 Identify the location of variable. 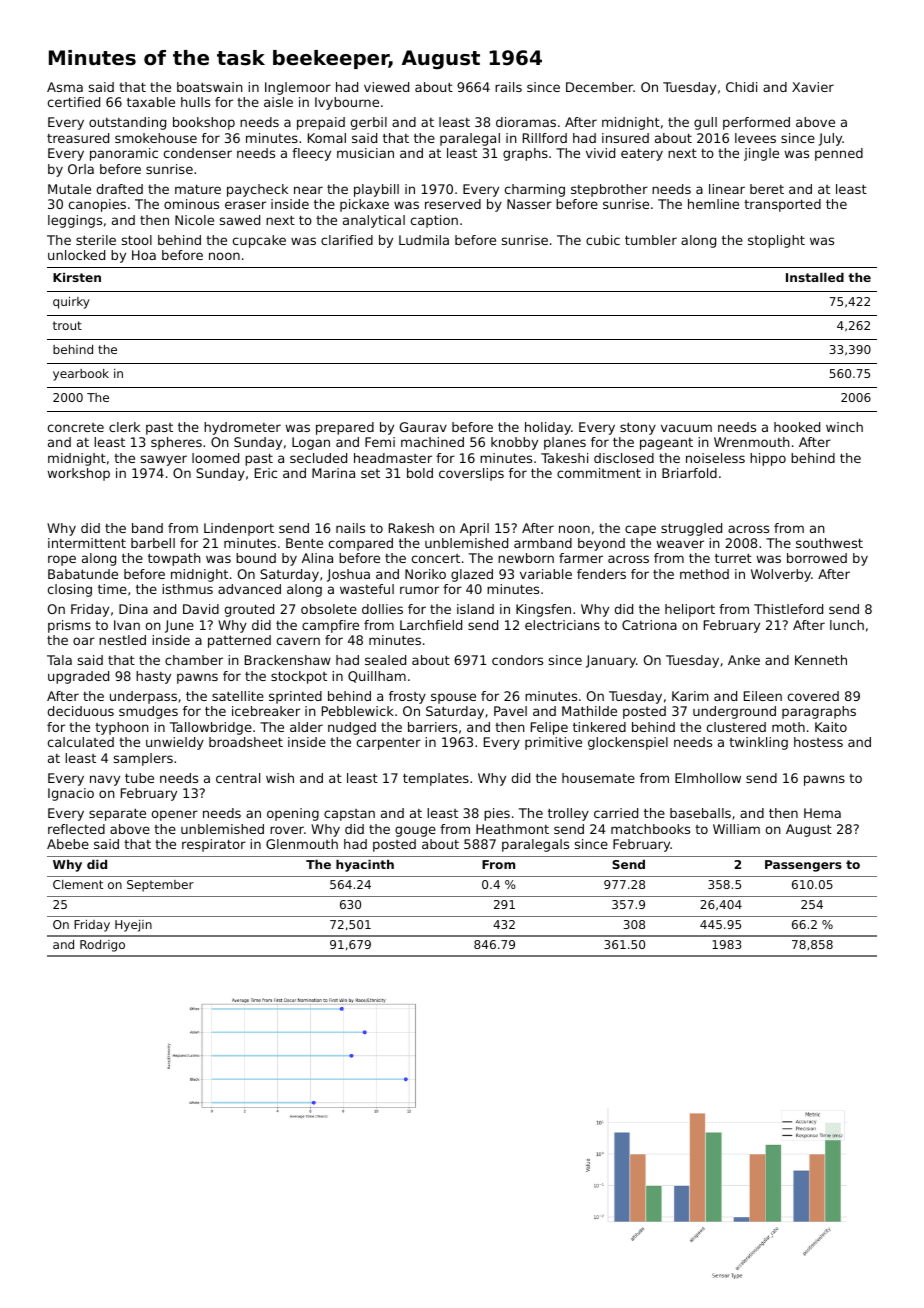
(546, 574).
